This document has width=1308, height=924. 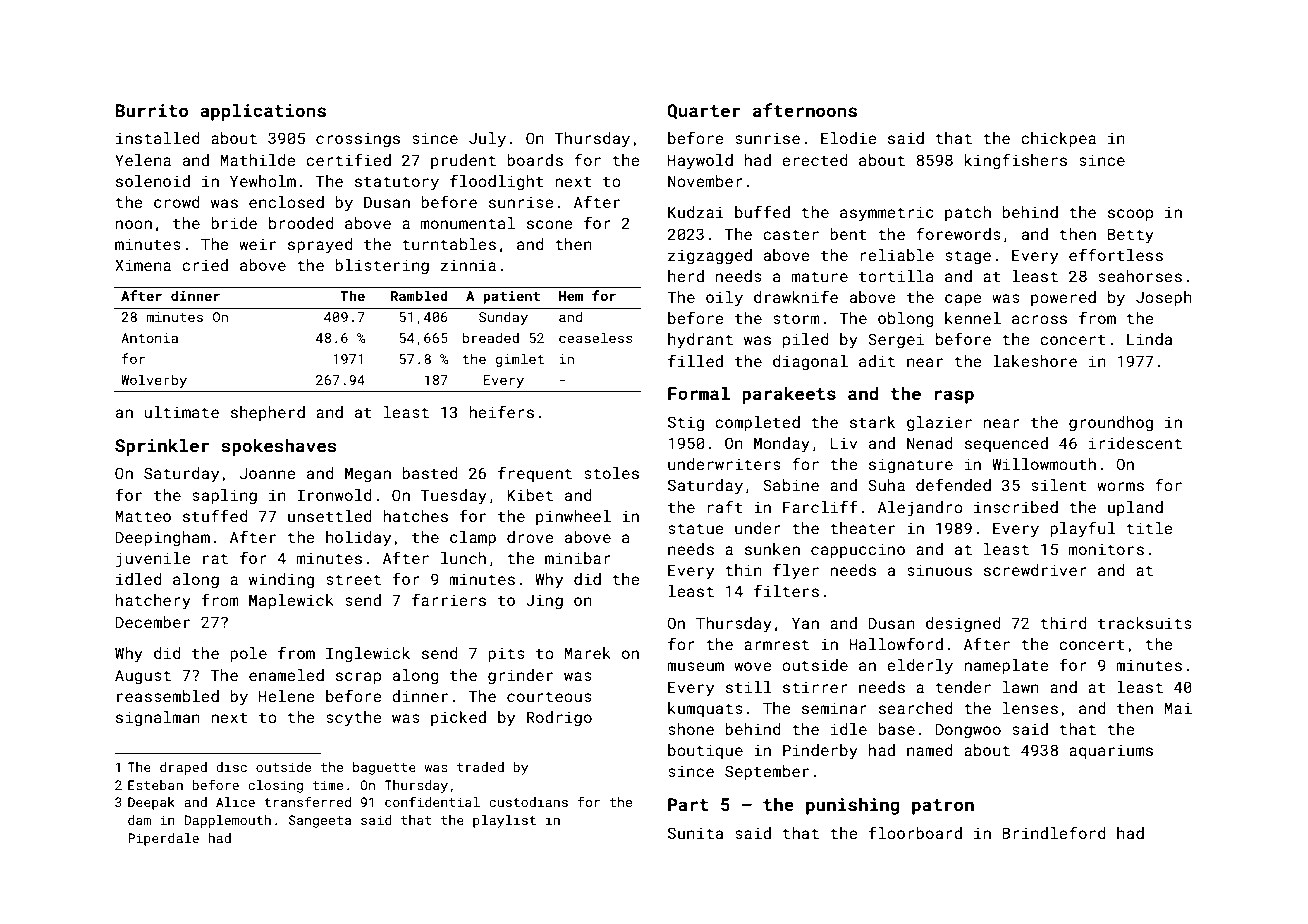 I want to click on August, so click(x=143, y=677).
